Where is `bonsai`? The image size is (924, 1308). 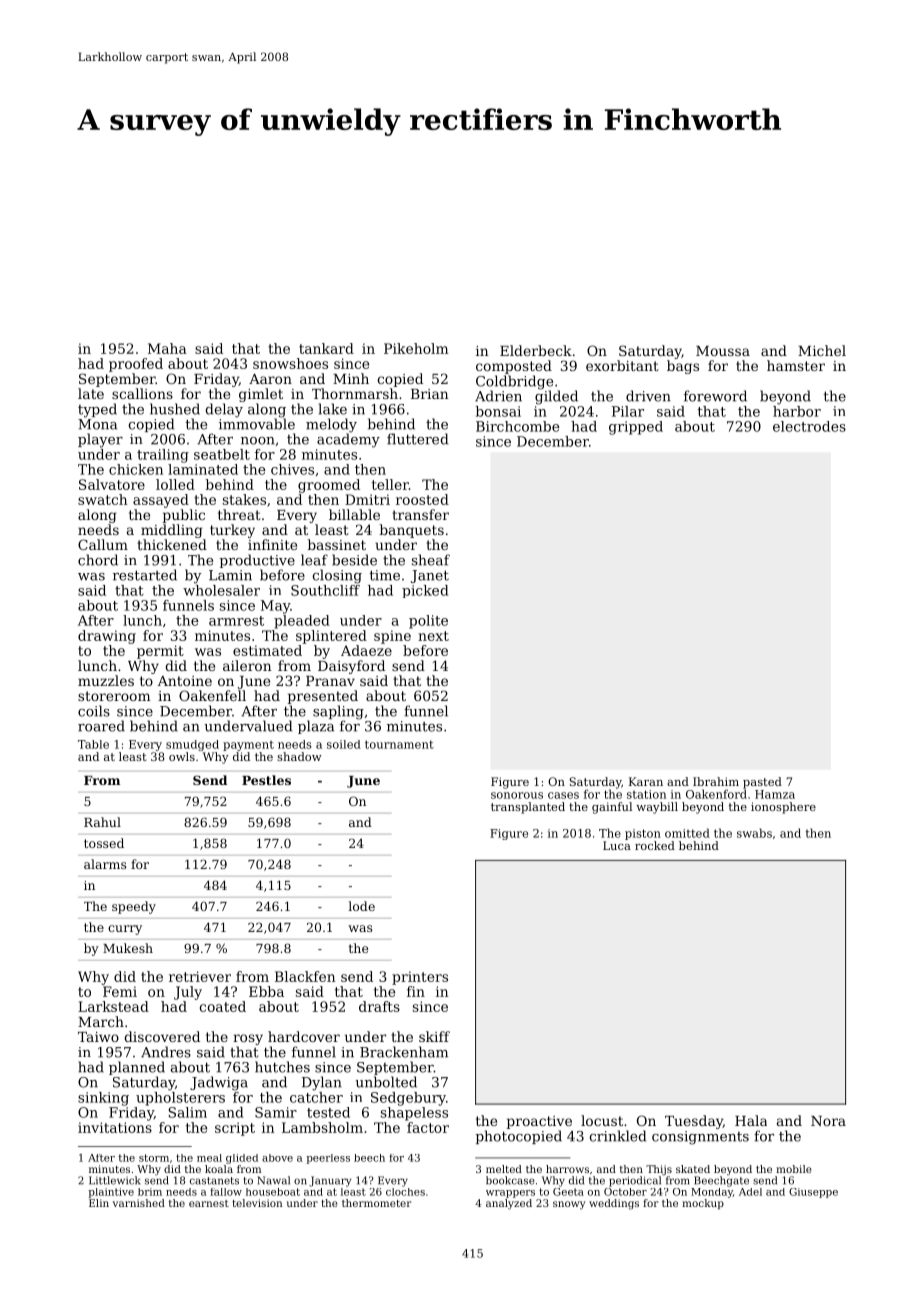 bonsai is located at coordinates (498, 411).
